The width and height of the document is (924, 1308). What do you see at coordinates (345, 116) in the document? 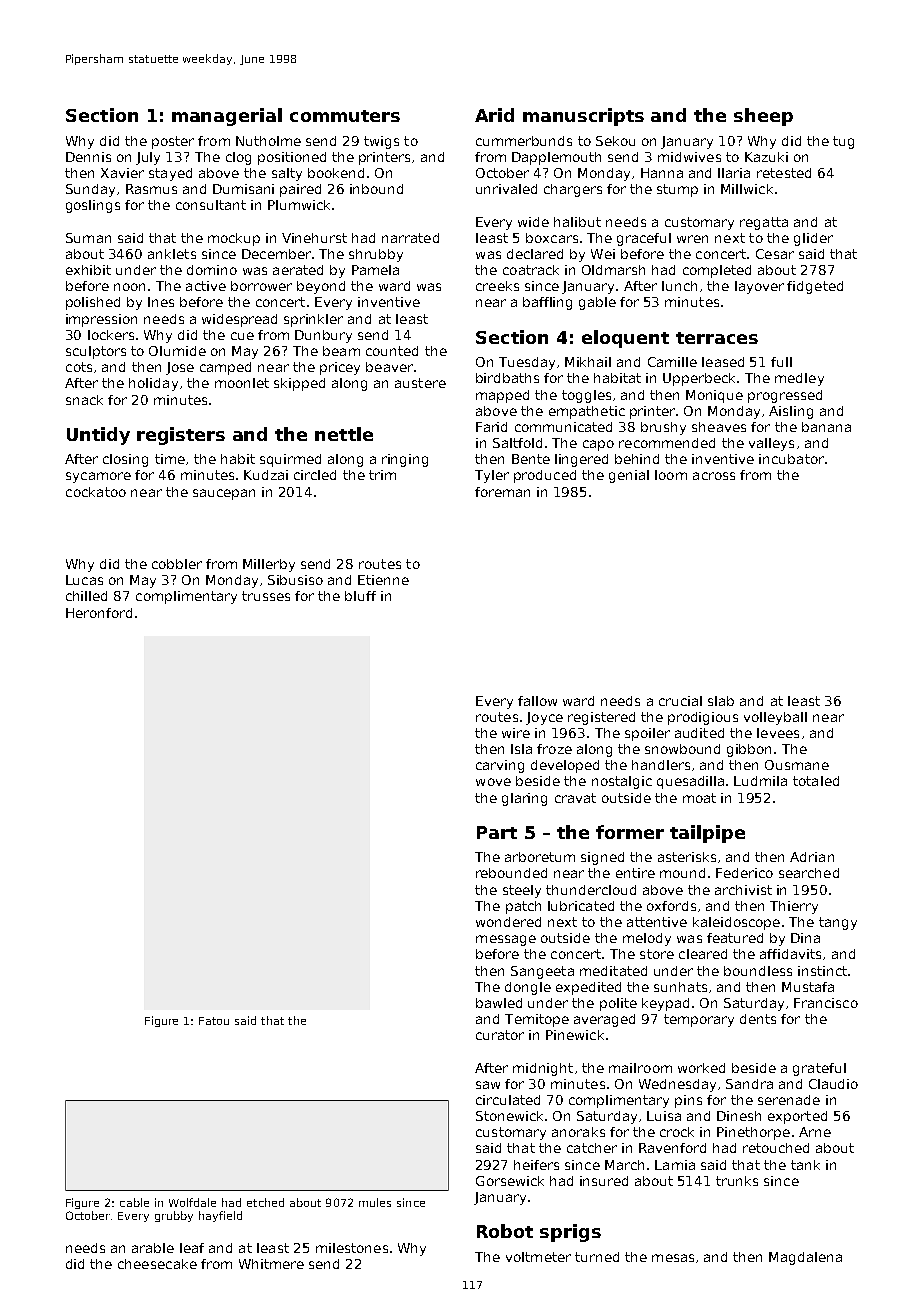
I see `commuters` at bounding box center [345, 116].
